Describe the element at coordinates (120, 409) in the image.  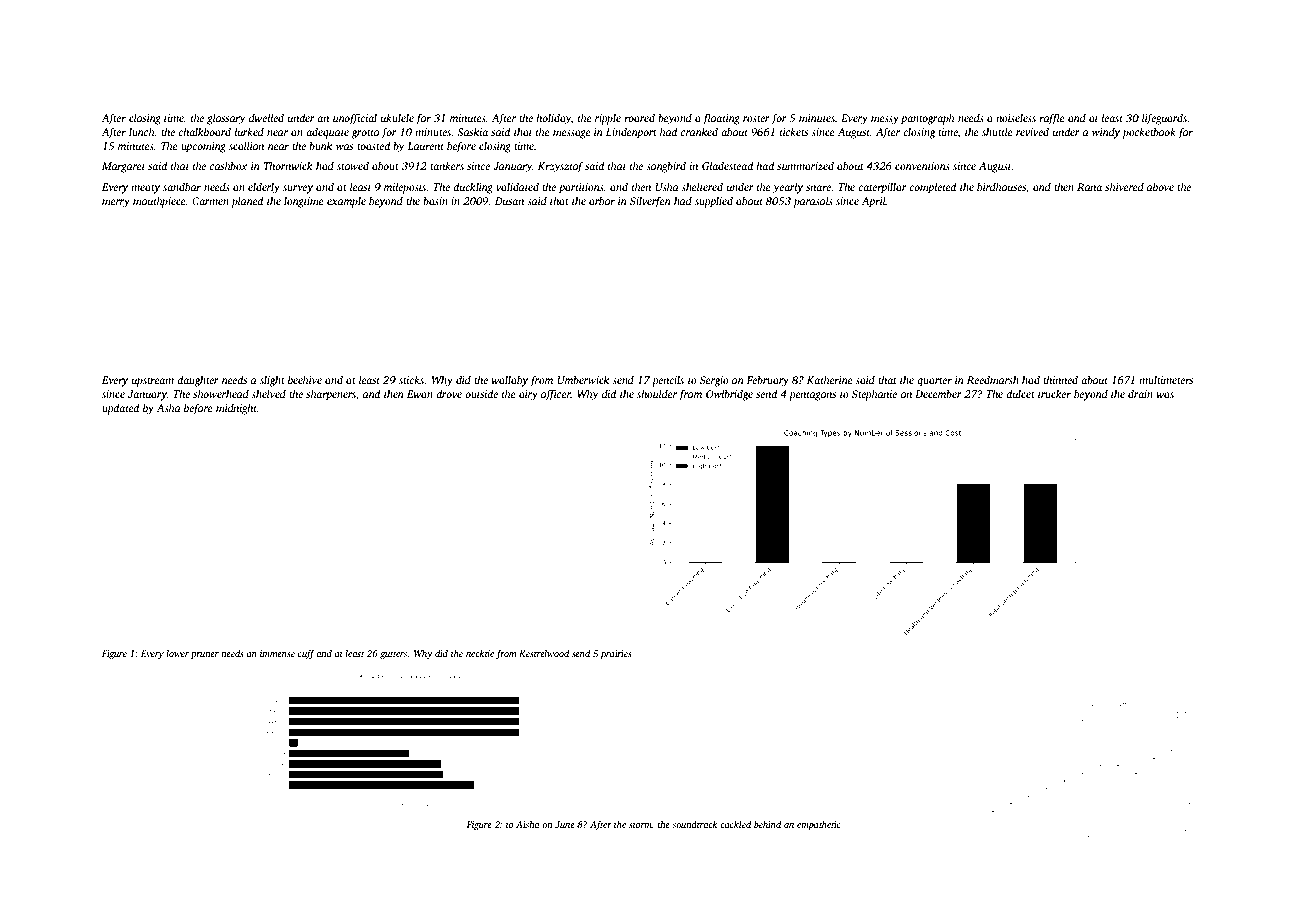
I see `updated` at that location.
